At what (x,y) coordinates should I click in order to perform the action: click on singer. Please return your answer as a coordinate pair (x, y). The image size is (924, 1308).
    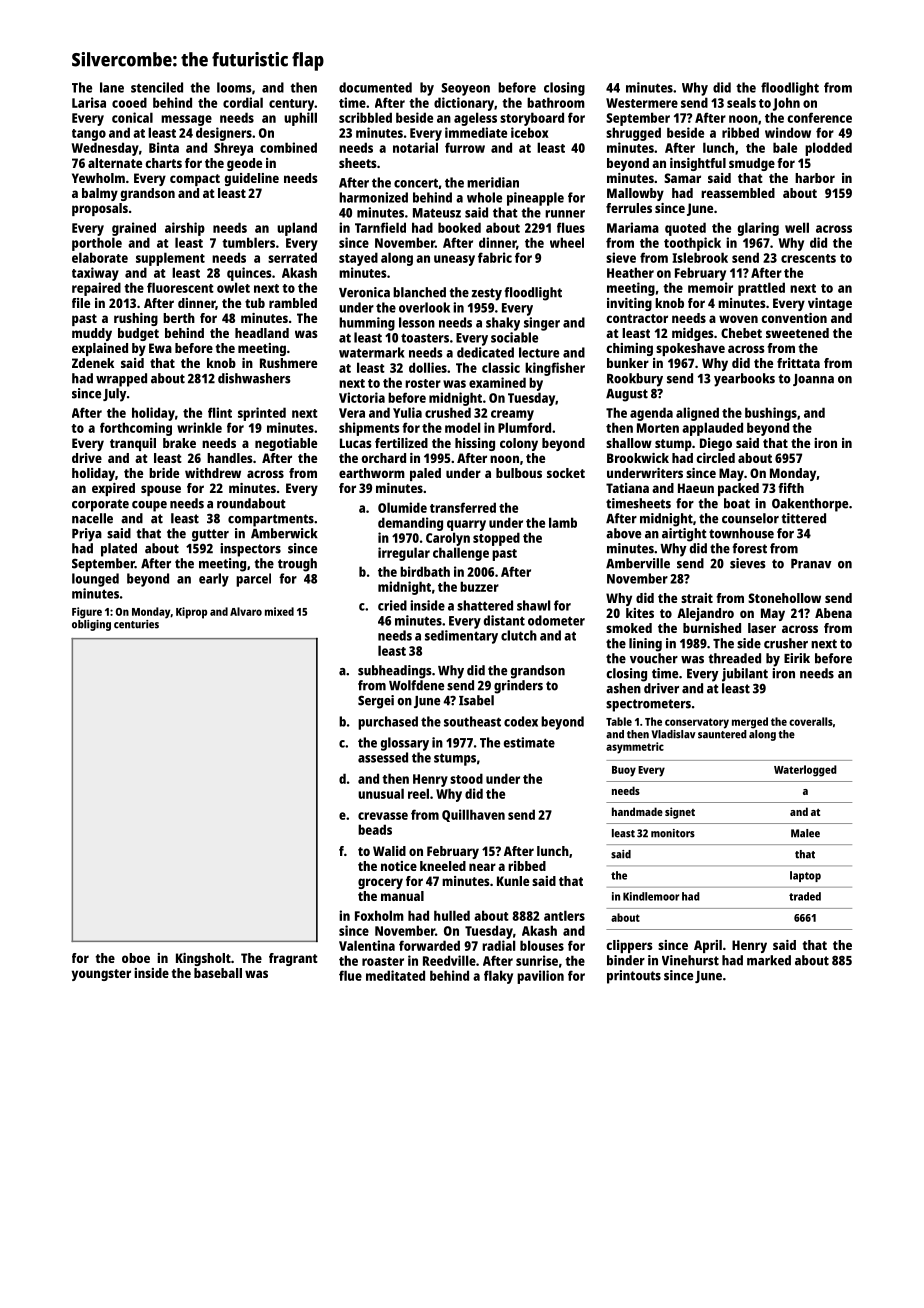
    Looking at the image, I should click on (542, 324).
